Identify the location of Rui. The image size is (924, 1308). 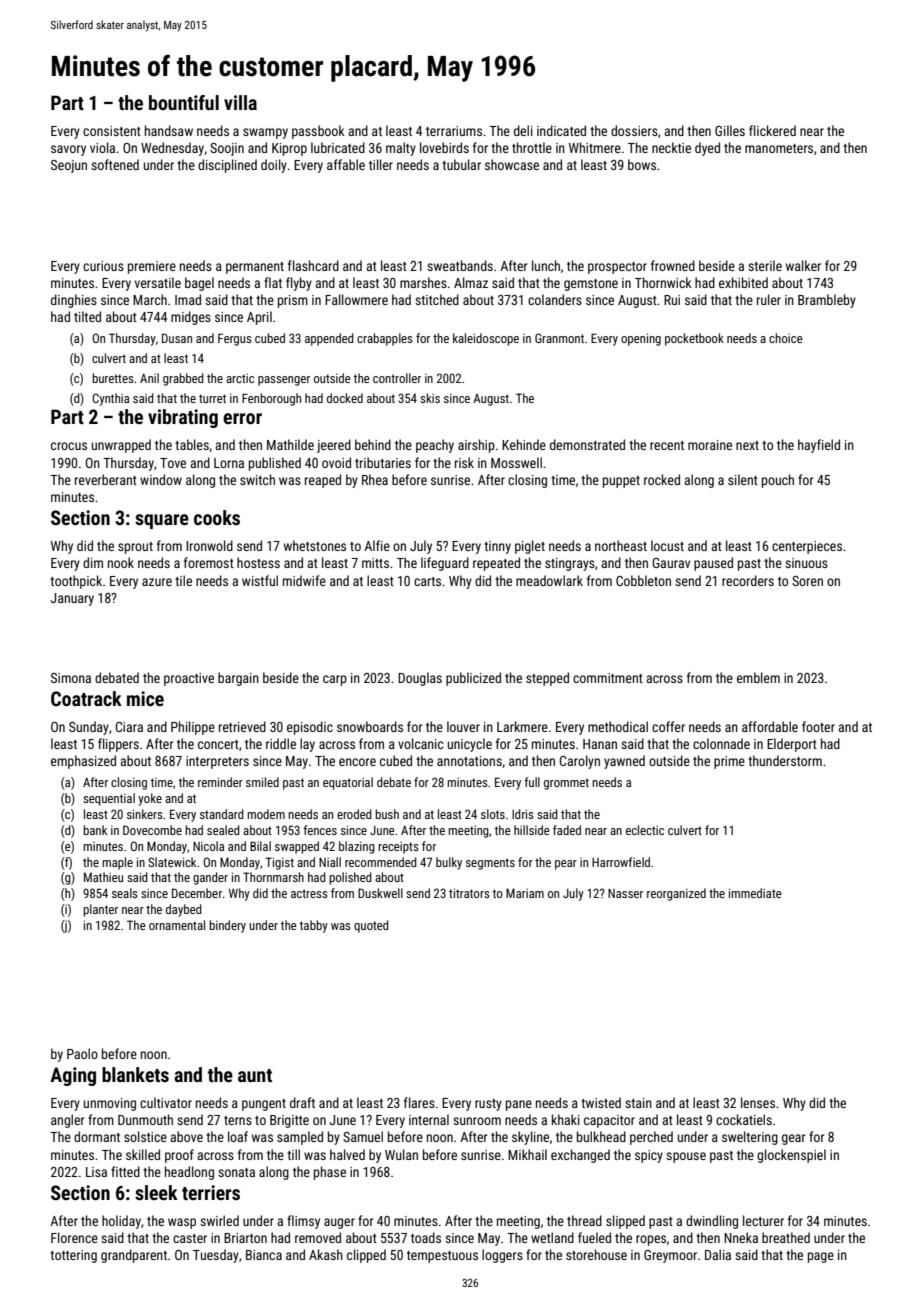
(672, 300).
